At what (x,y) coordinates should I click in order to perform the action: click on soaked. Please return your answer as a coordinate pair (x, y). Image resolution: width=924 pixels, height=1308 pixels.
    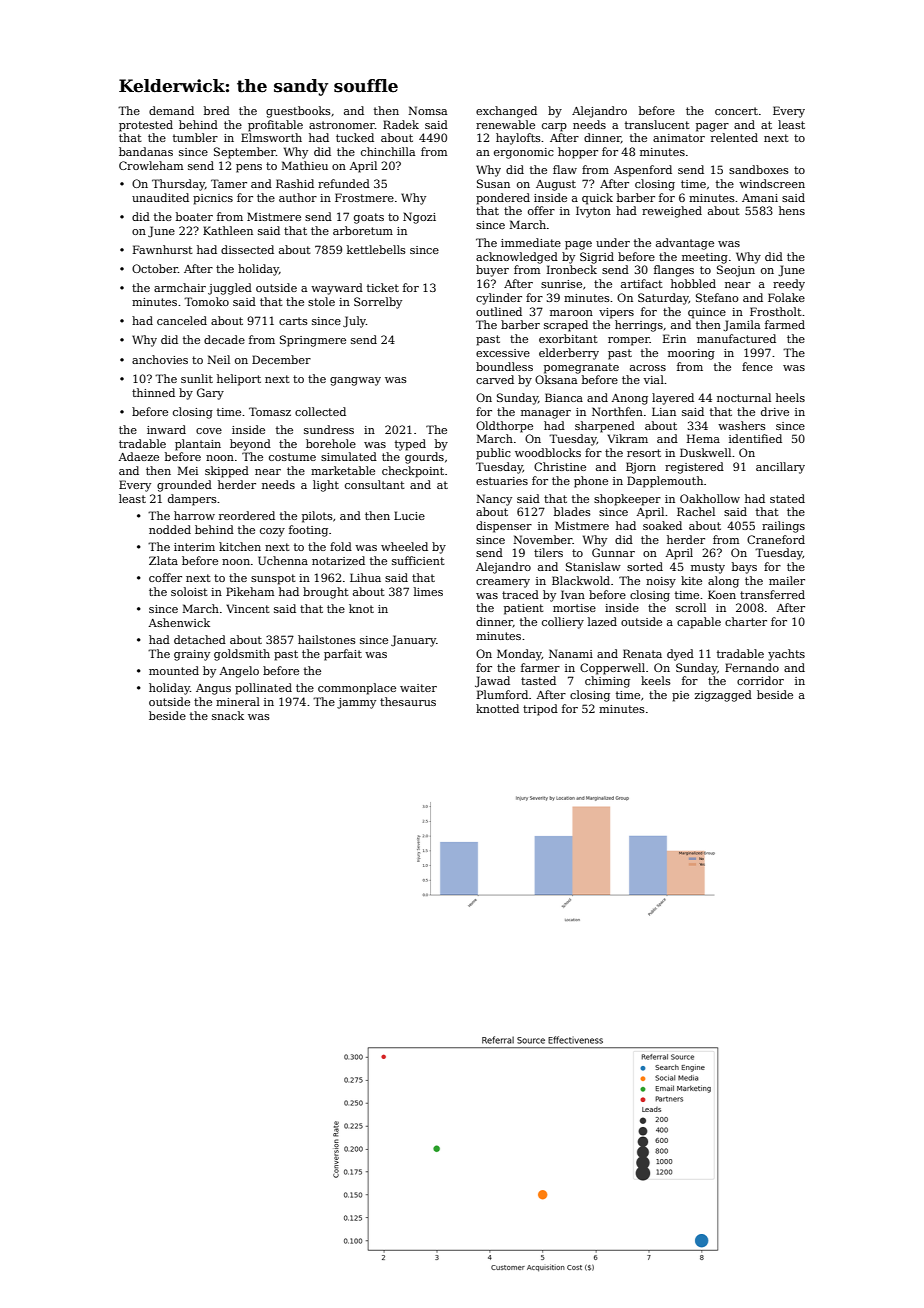
    Looking at the image, I should click on (662, 525).
